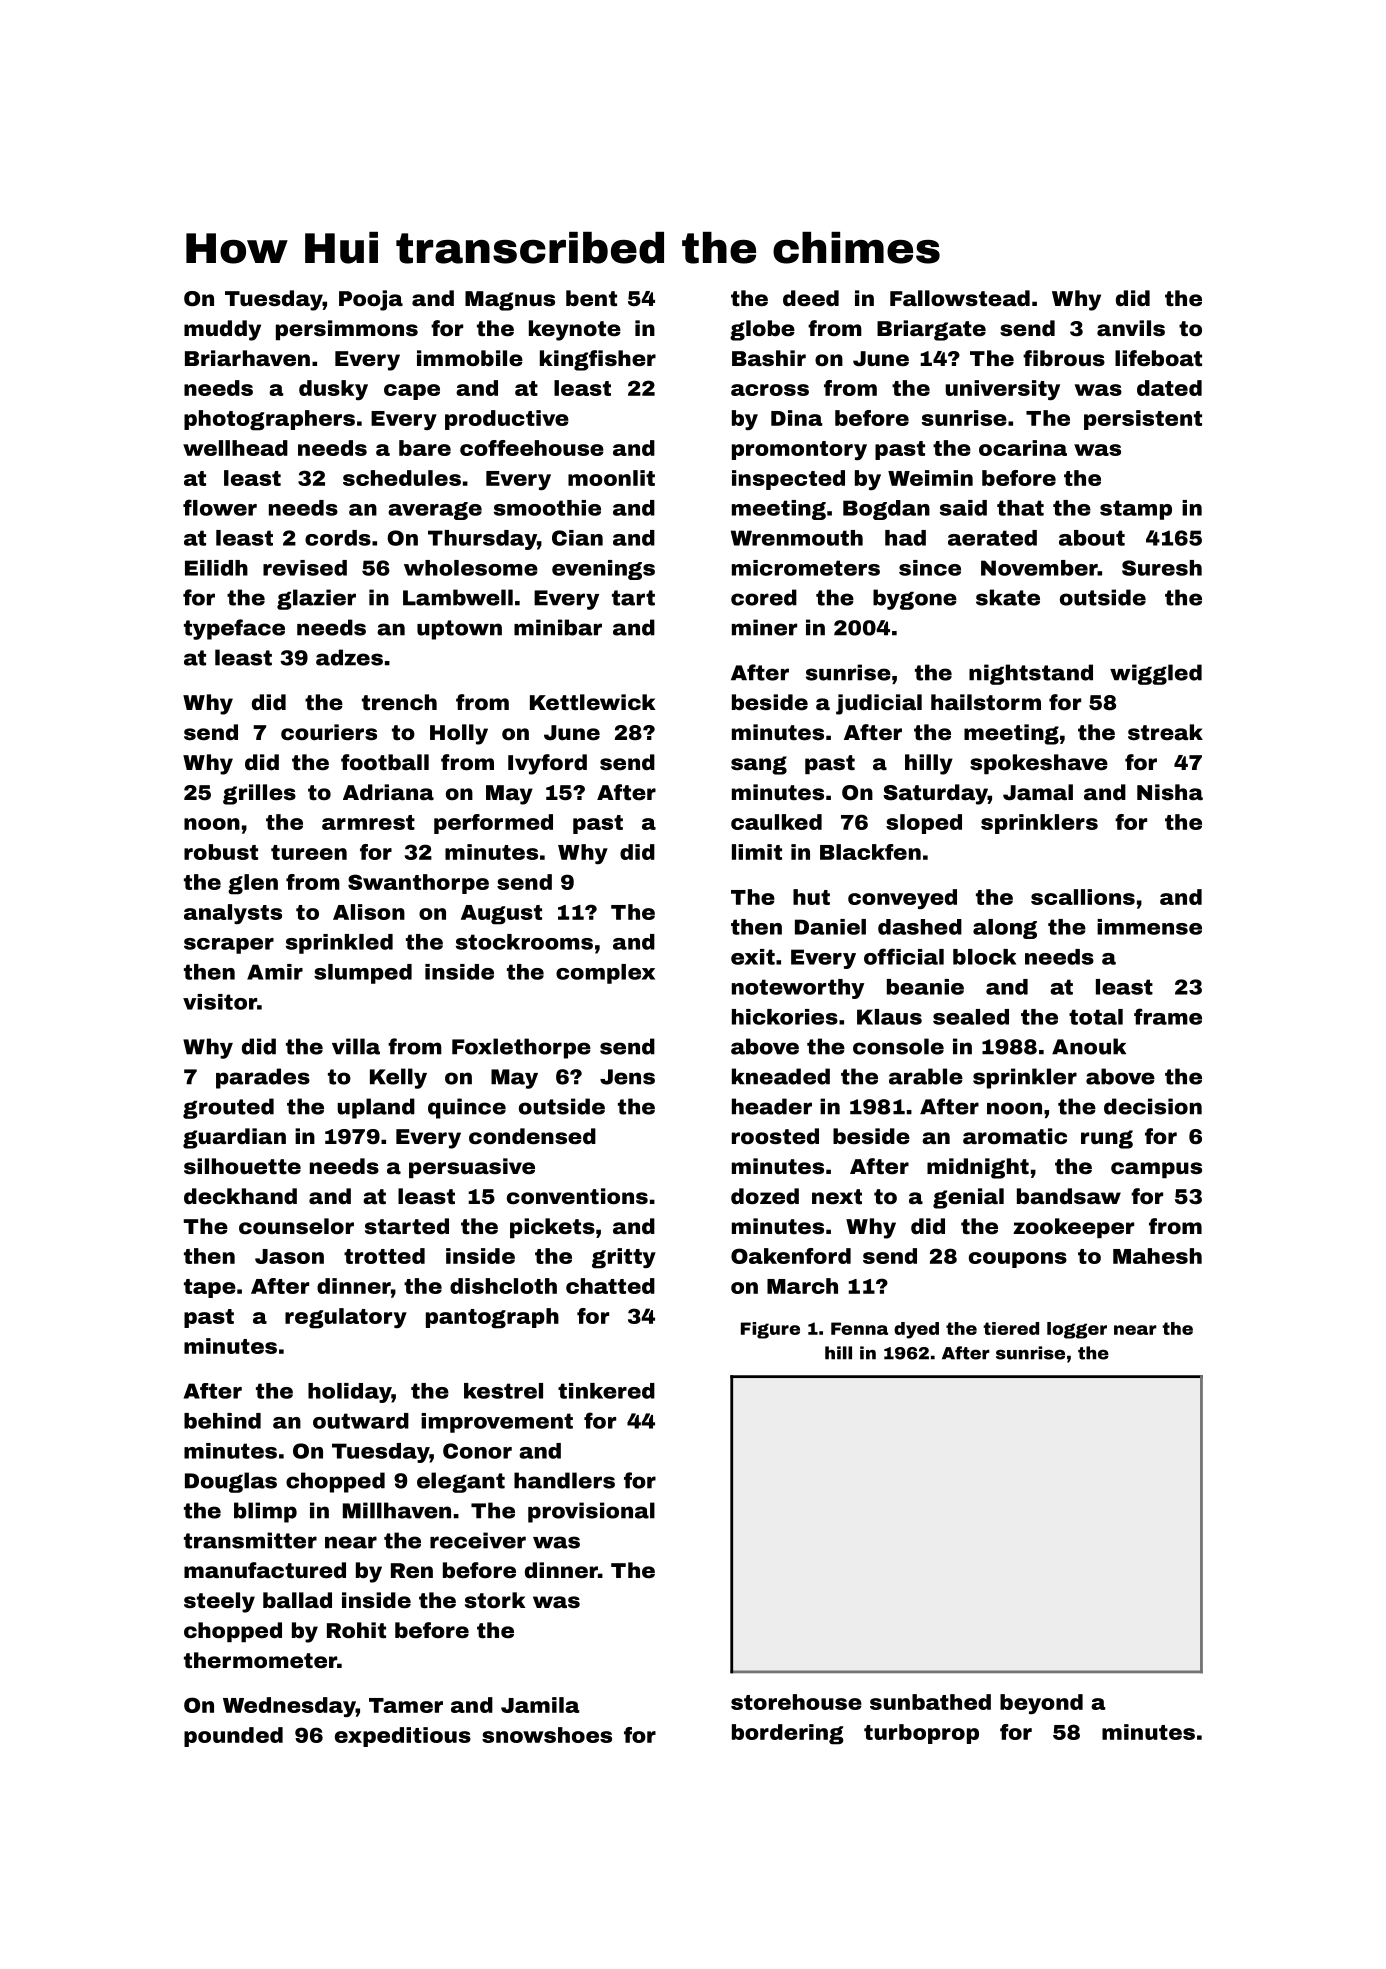 The height and width of the document is (1969, 1386). What do you see at coordinates (216, 568) in the document?
I see `Eilidh` at bounding box center [216, 568].
